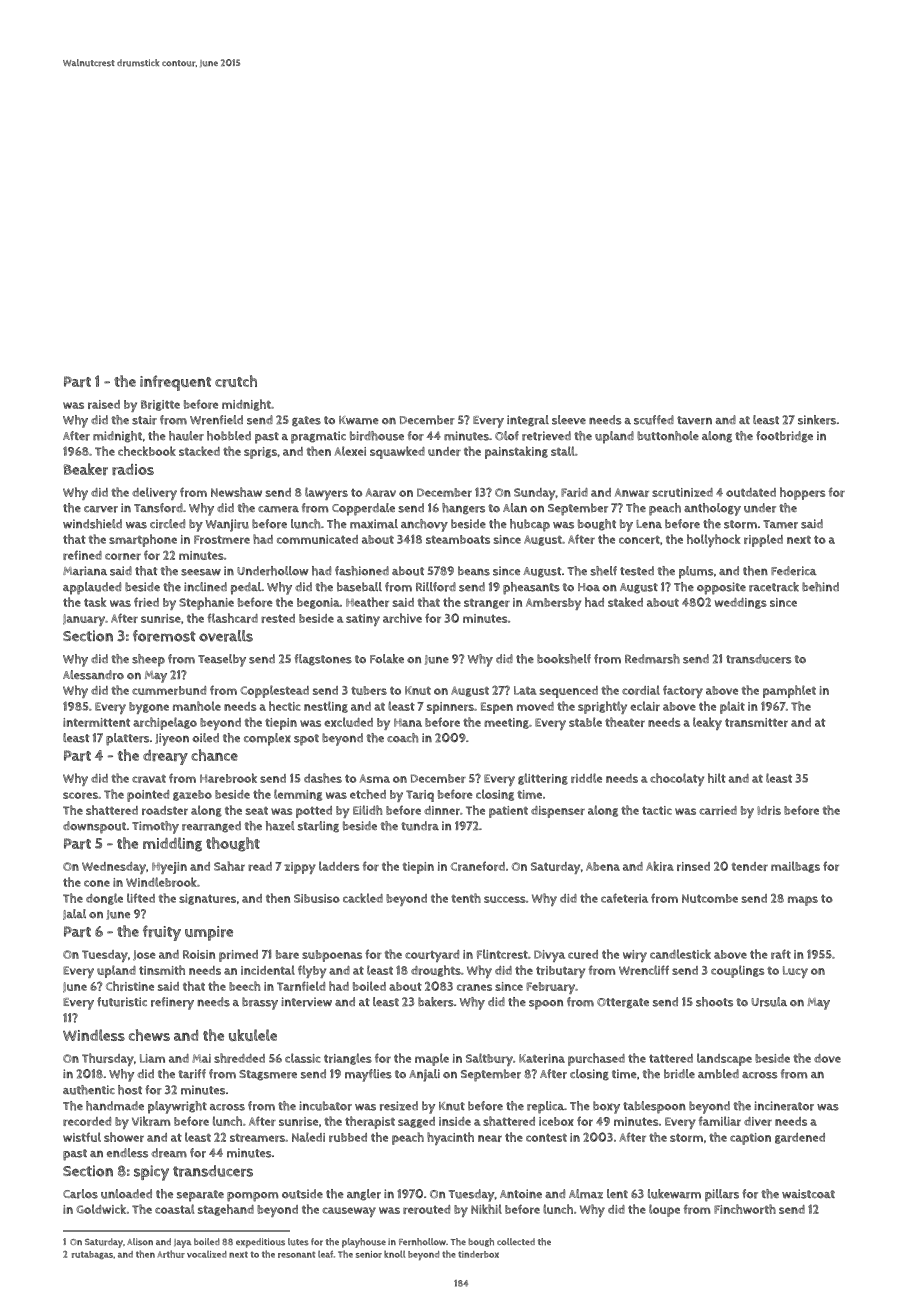  I want to click on Windless, so click(94, 1035).
